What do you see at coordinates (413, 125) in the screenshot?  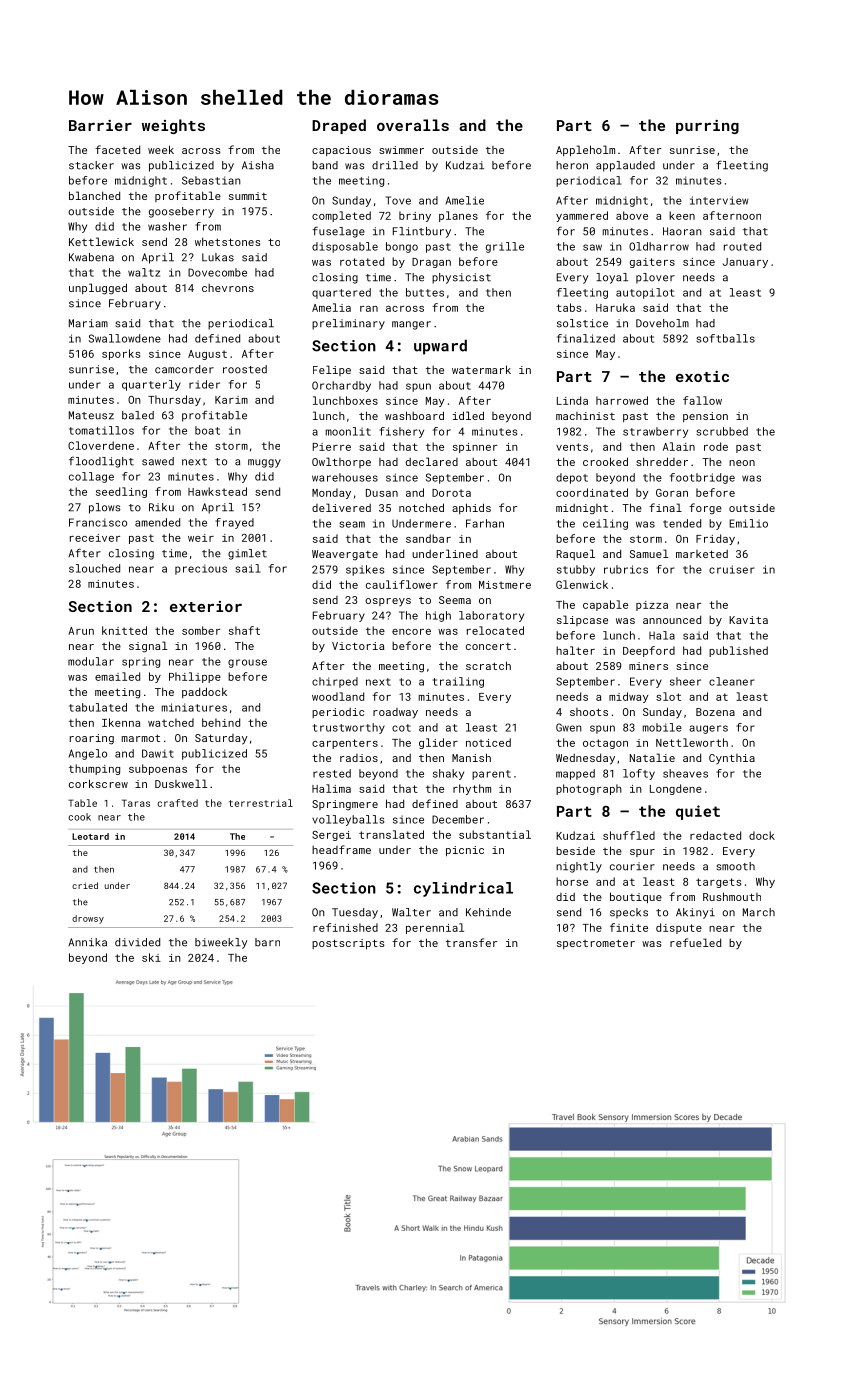 I see `overalls` at bounding box center [413, 125].
